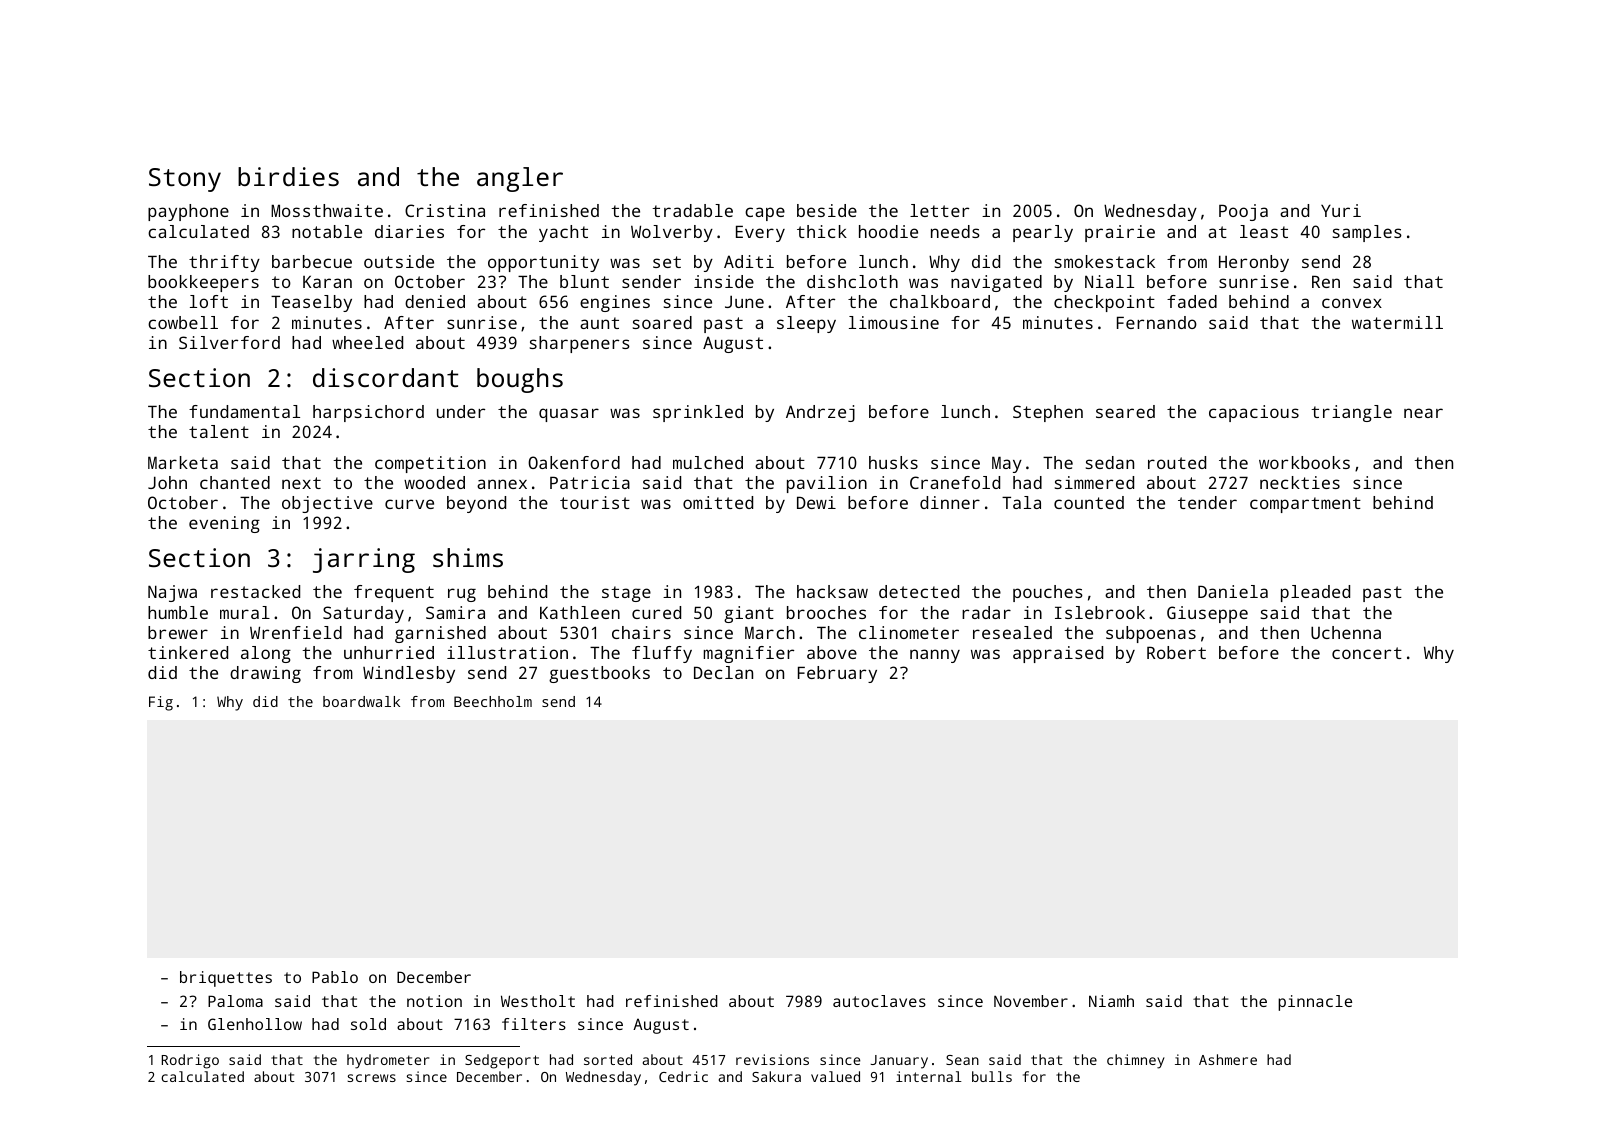 The image size is (1605, 1135). What do you see at coordinates (1048, 413) in the page?
I see `Stephen` at bounding box center [1048, 413].
